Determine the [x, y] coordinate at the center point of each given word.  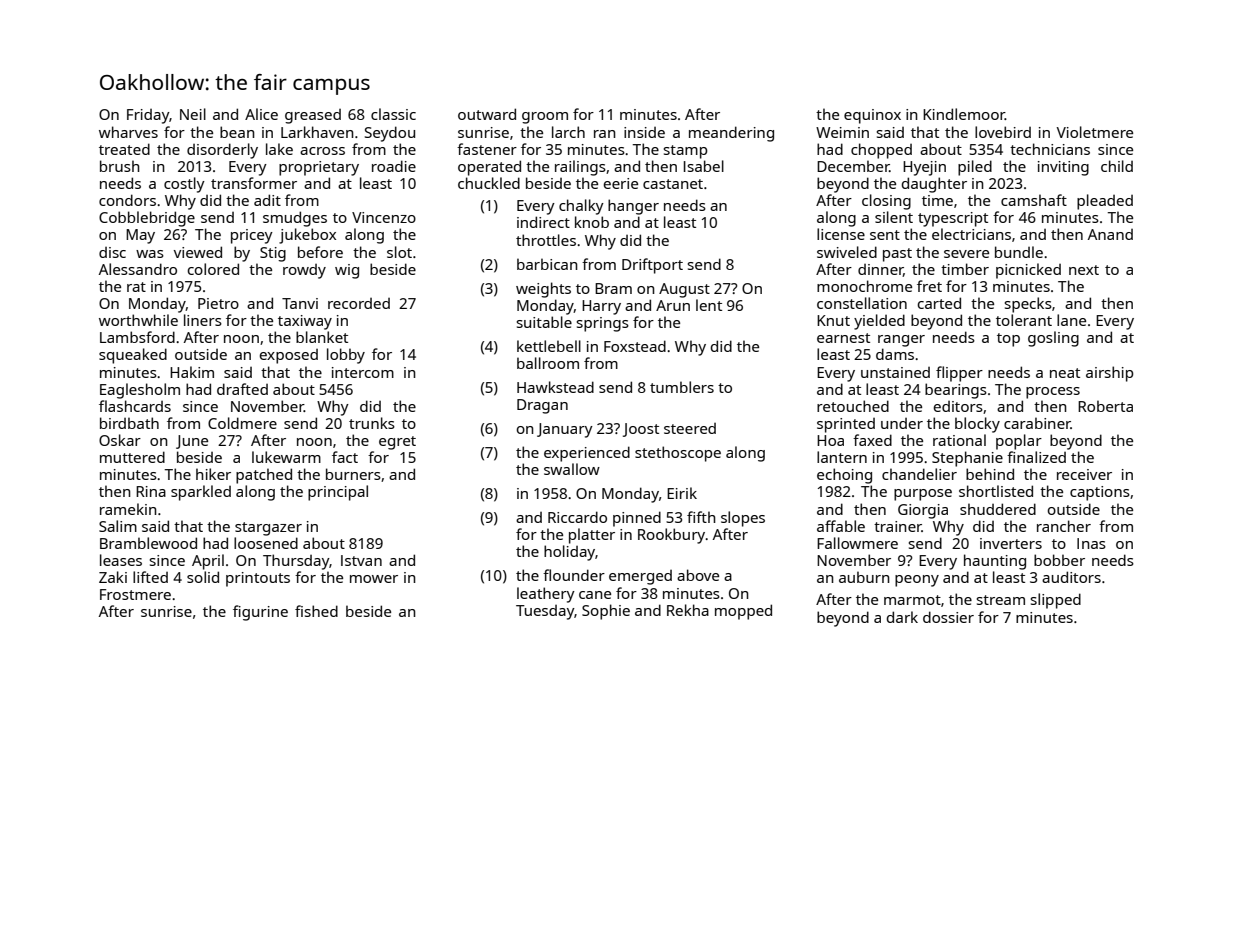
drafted [242, 389]
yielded [879, 322]
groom [545, 118]
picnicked [1028, 271]
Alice [261, 114]
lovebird [1003, 132]
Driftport [652, 266]
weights [543, 290]
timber [965, 269]
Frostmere [135, 594]
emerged [640, 577]
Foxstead [635, 346]
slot [399, 252]
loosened [266, 543]
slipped [1056, 601]
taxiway [305, 322]
